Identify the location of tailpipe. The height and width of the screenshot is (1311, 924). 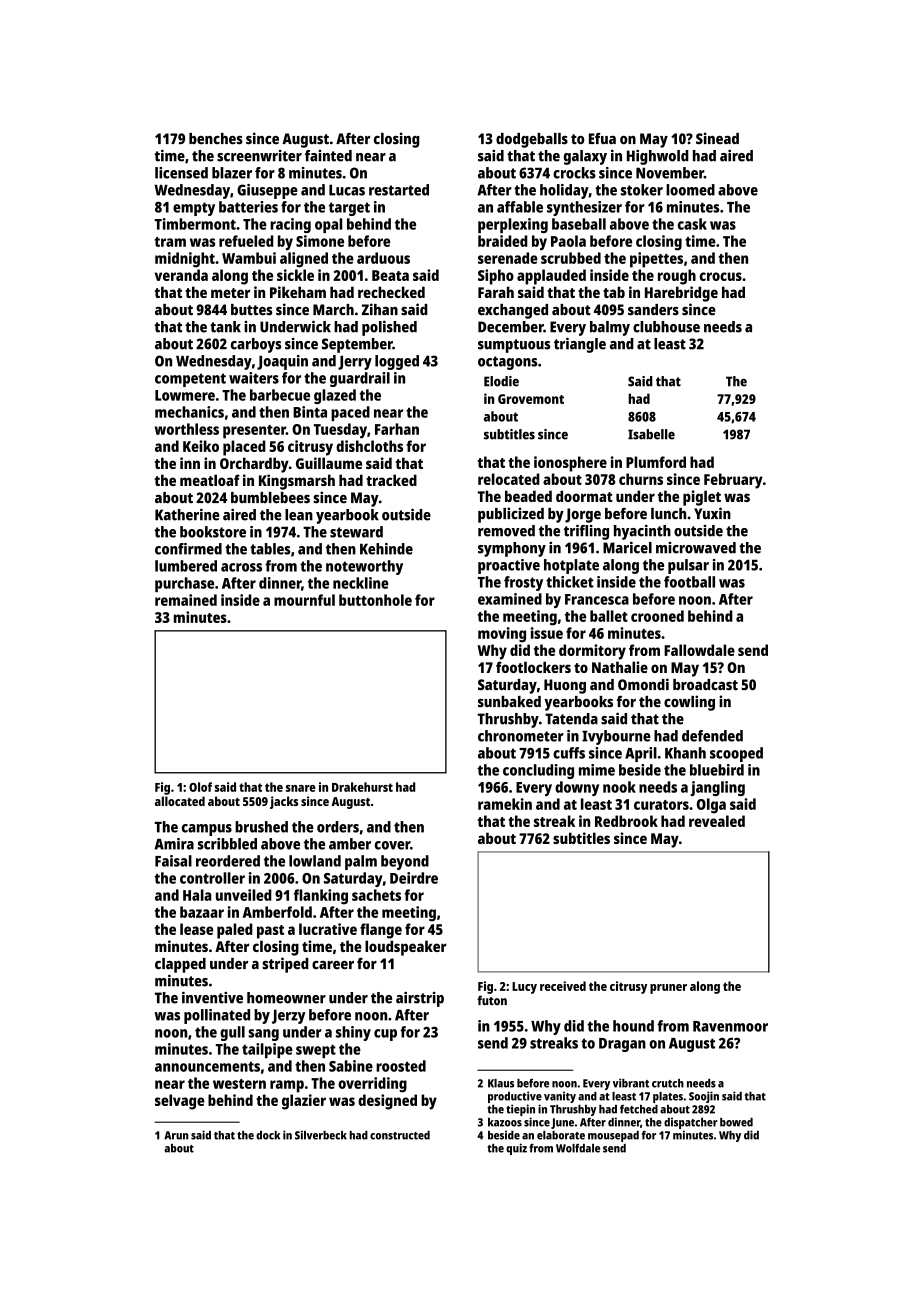
(267, 1050).
